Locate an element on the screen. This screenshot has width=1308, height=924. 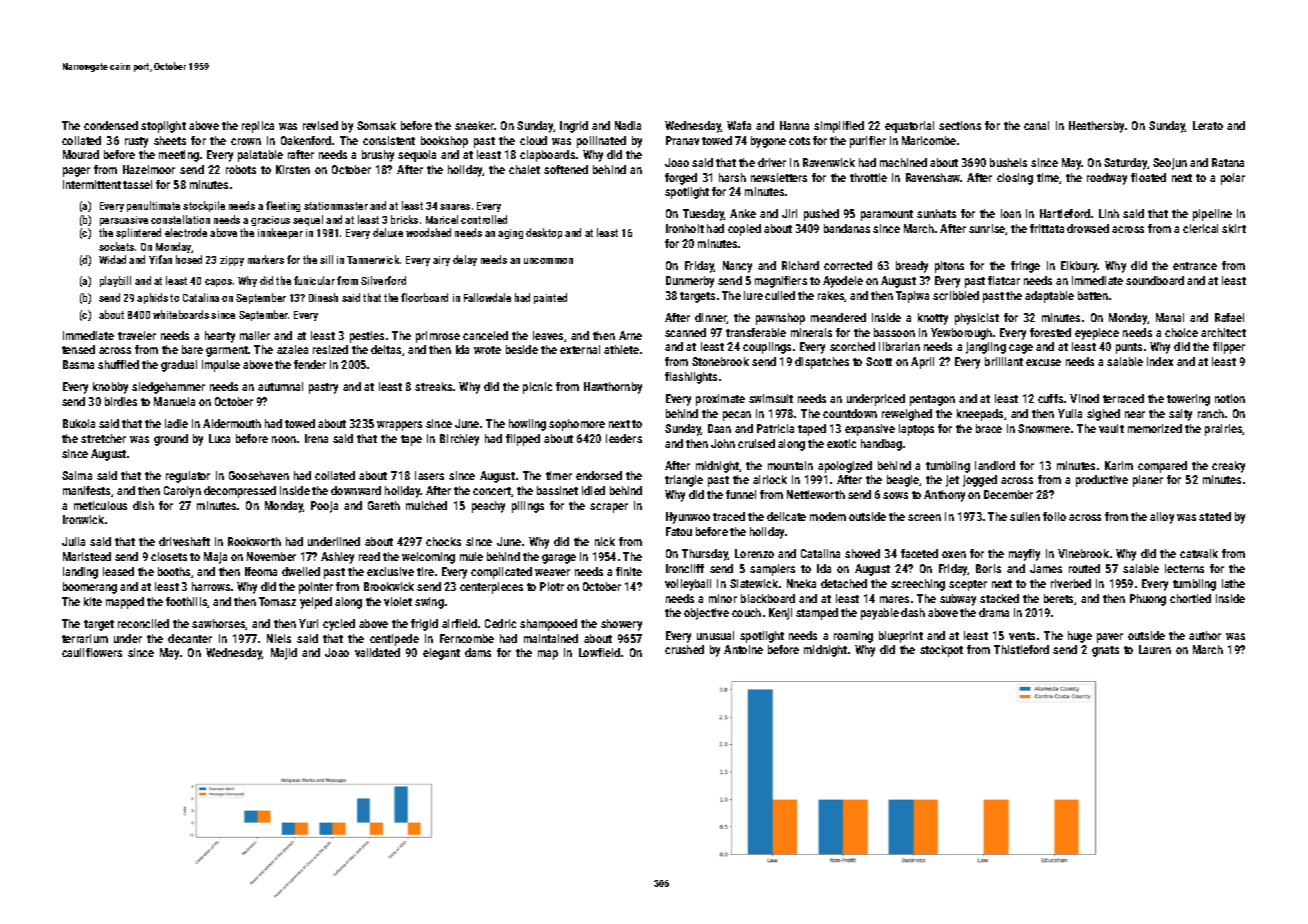
Rafael is located at coordinates (1229, 317).
